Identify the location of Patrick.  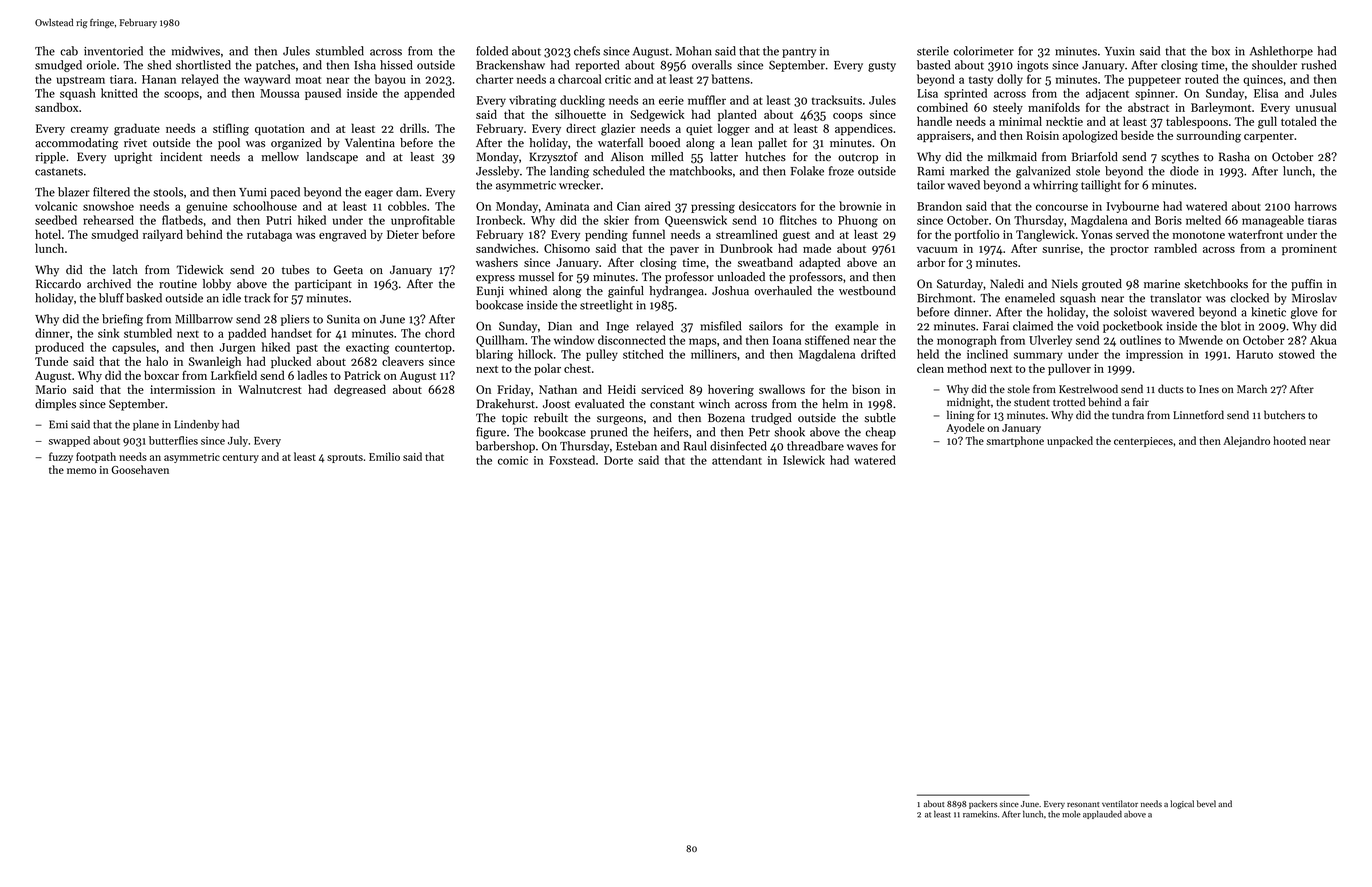
(362, 375).
